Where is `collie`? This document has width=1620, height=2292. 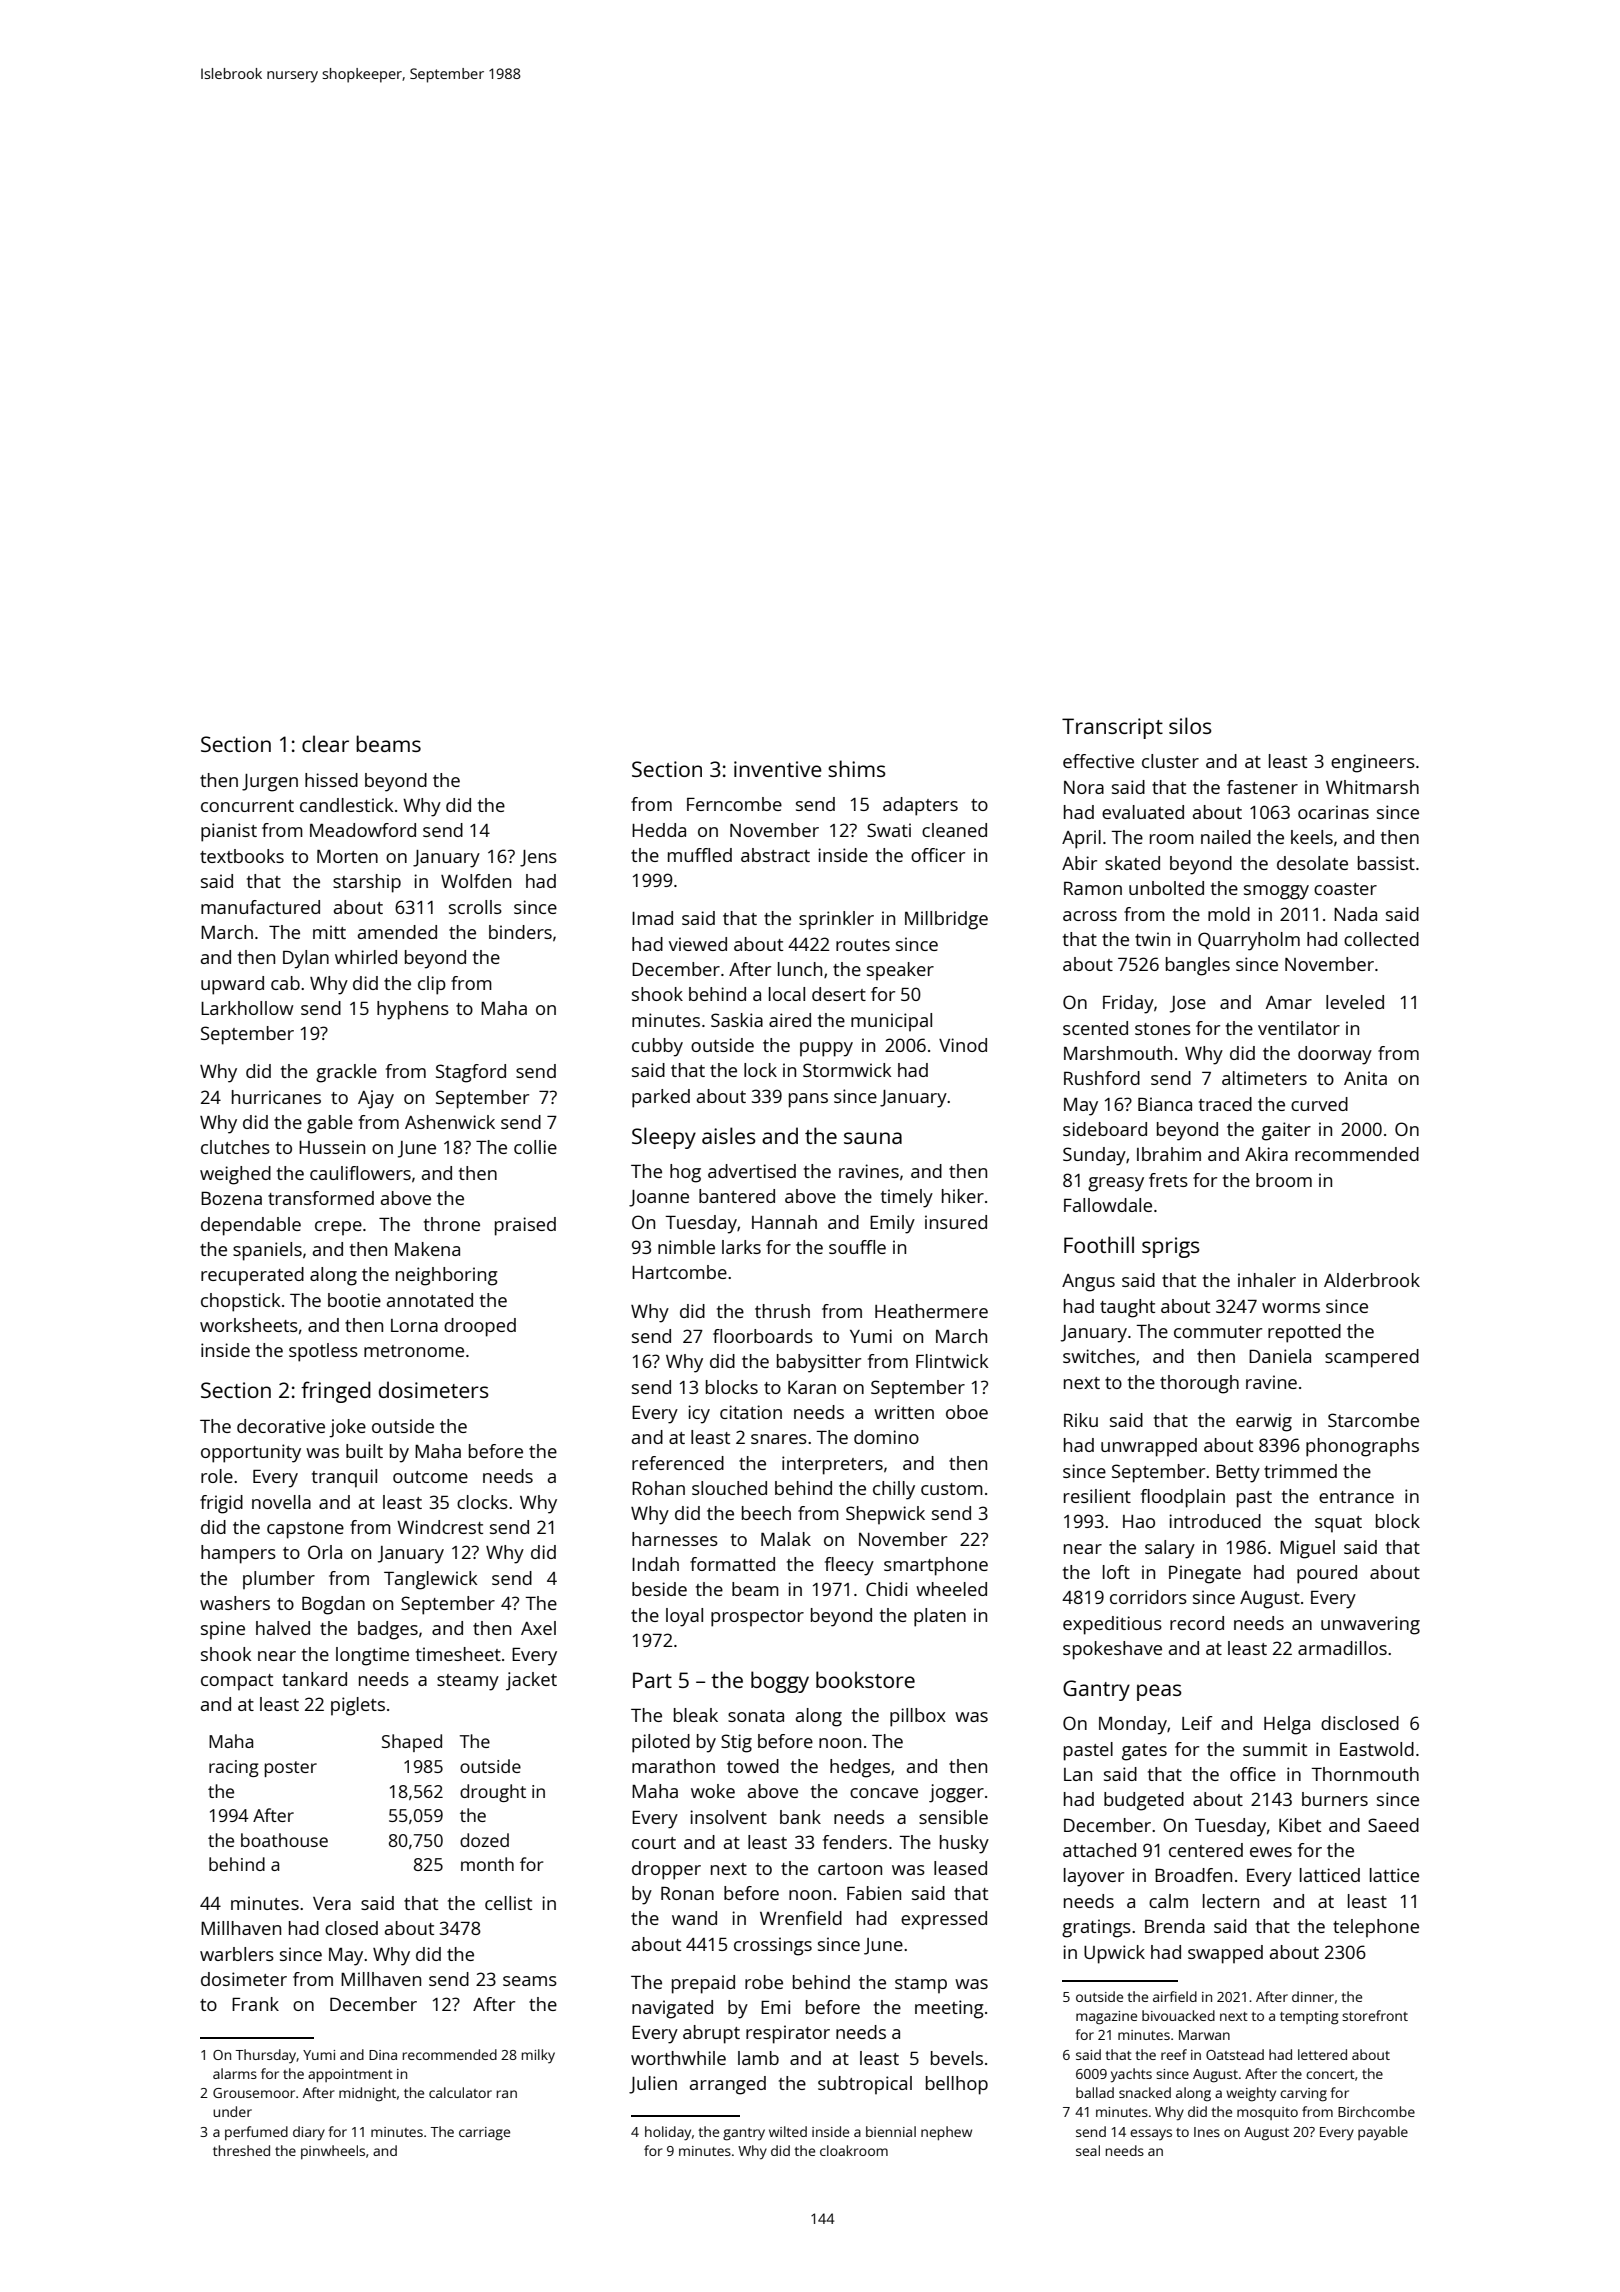
collie is located at coordinates (535, 1147).
